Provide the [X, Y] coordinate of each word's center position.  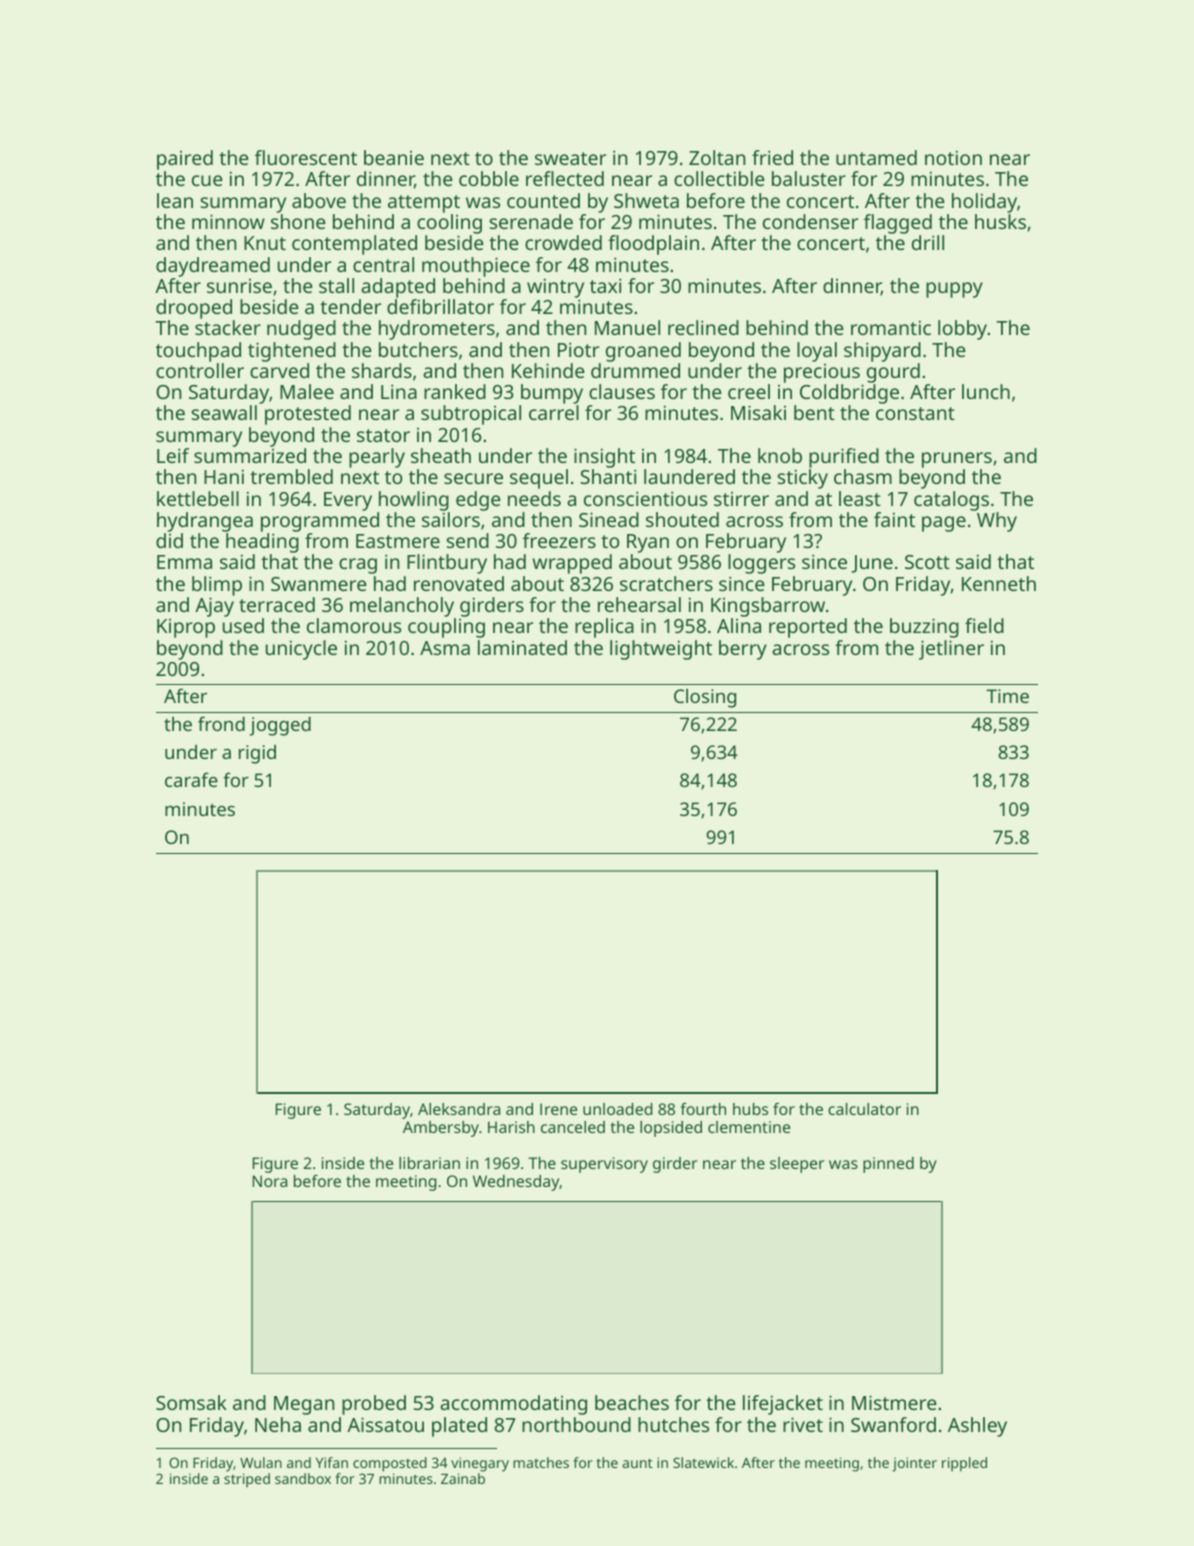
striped [247, 1480]
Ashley [977, 1427]
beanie [394, 157]
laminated [522, 647]
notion [953, 157]
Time [1007, 696]
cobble [489, 178]
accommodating [513, 1405]
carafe [191, 779]
